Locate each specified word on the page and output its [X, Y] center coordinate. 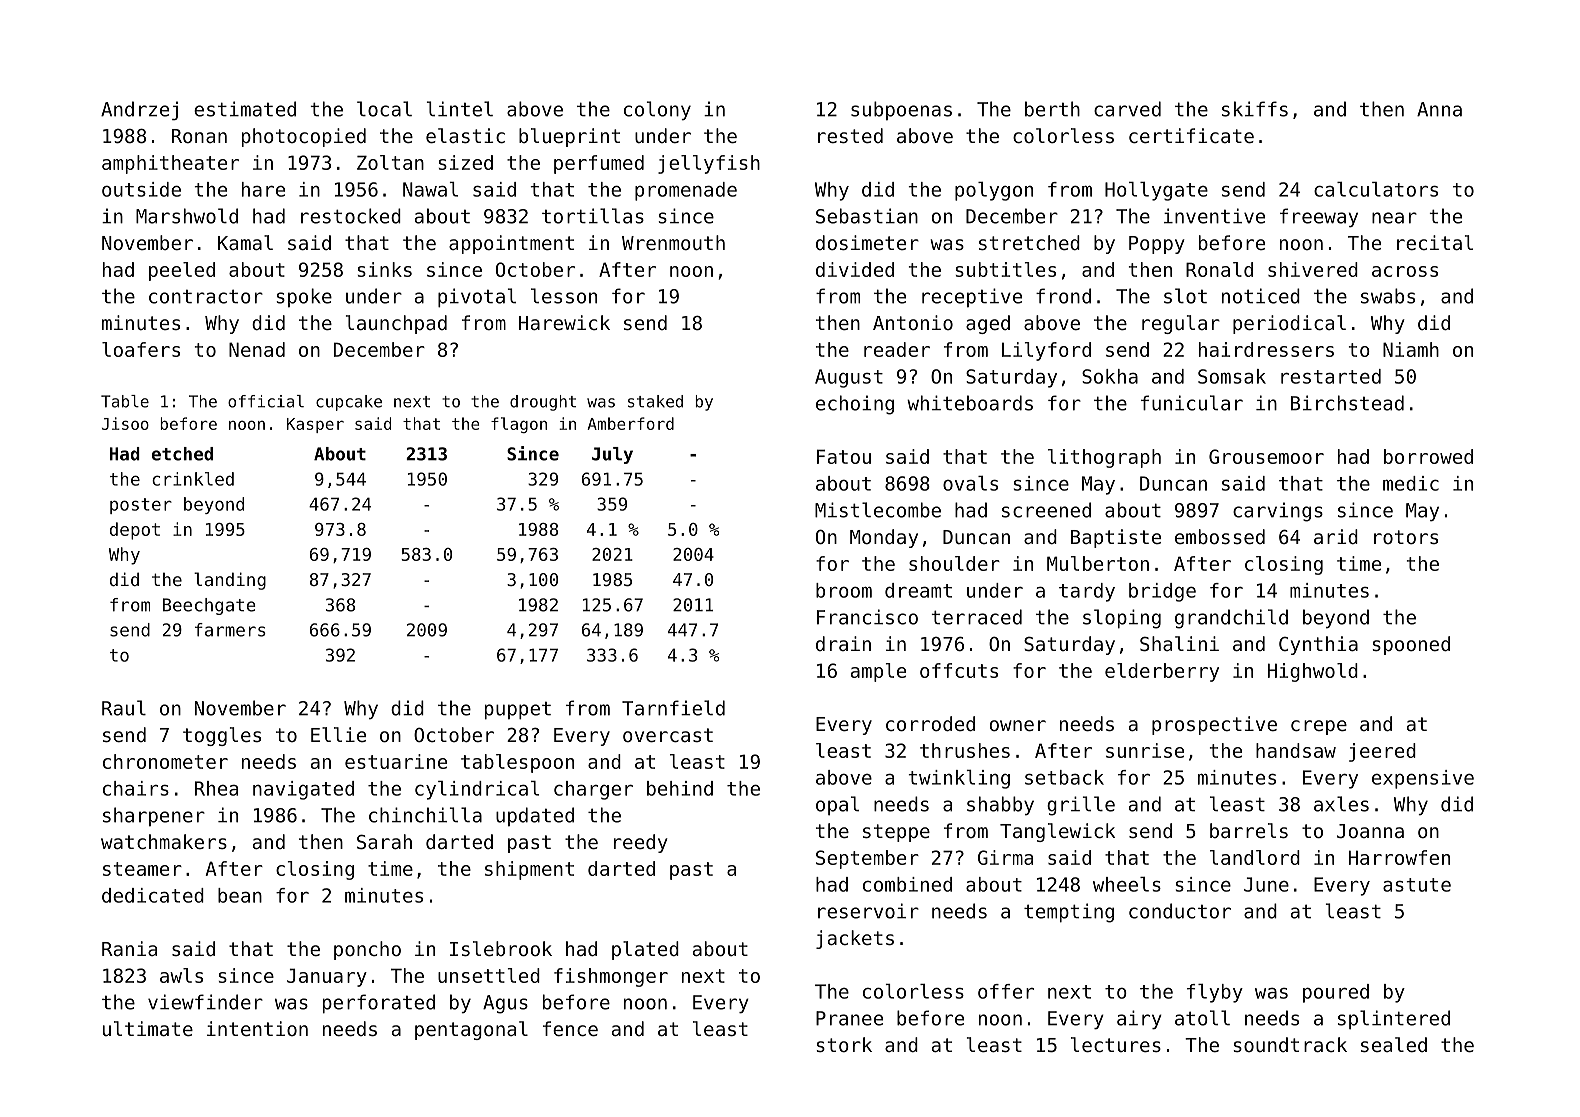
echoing [855, 405]
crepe [1319, 727]
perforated [379, 1004]
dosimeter [867, 242]
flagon [519, 425]
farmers [230, 630]
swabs [1388, 296]
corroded [930, 723]
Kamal [245, 242]
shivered [1313, 269]
